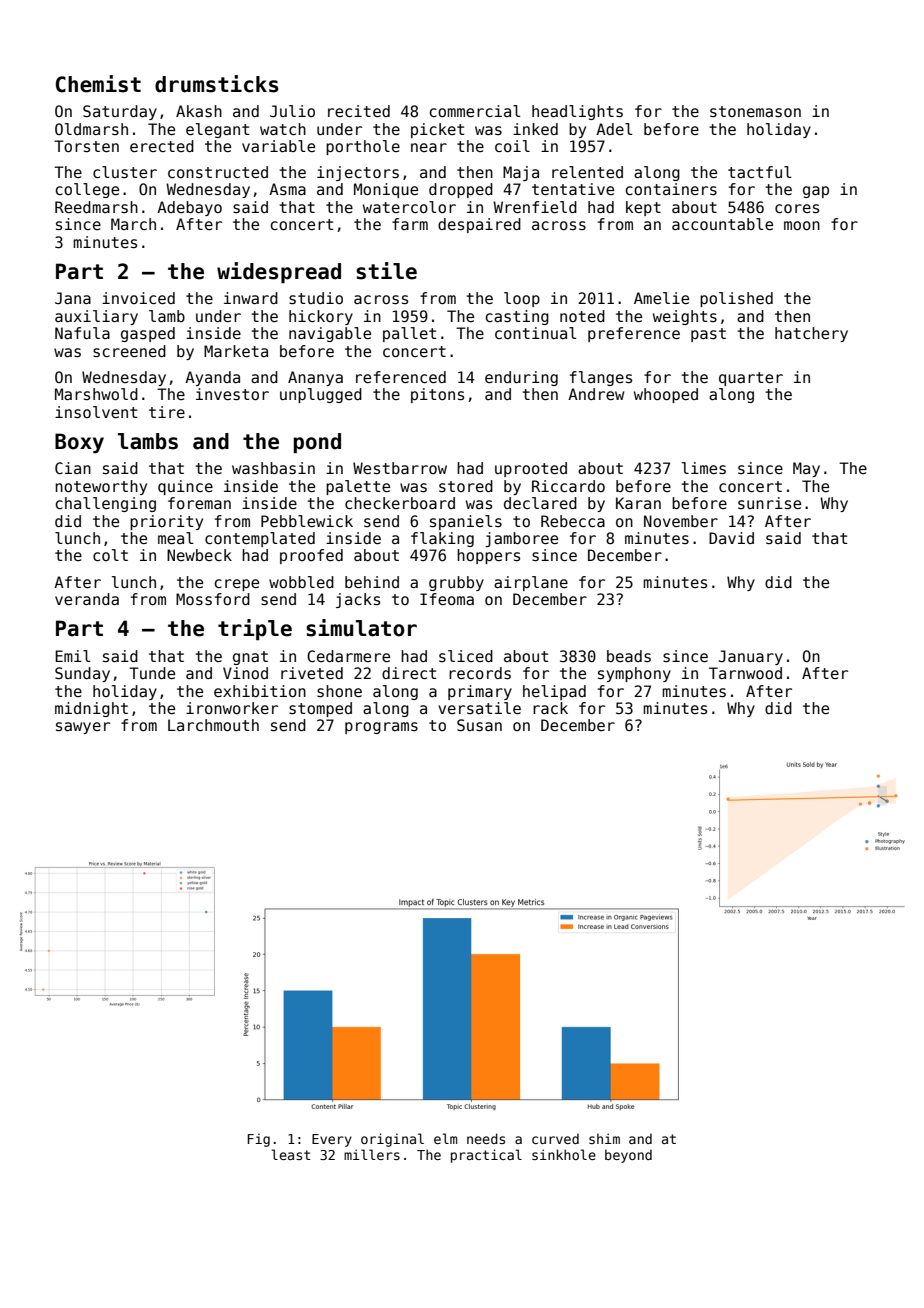  What do you see at coordinates (400, 468) in the screenshot?
I see `Westbarrow` at bounding box center [400, 468].
